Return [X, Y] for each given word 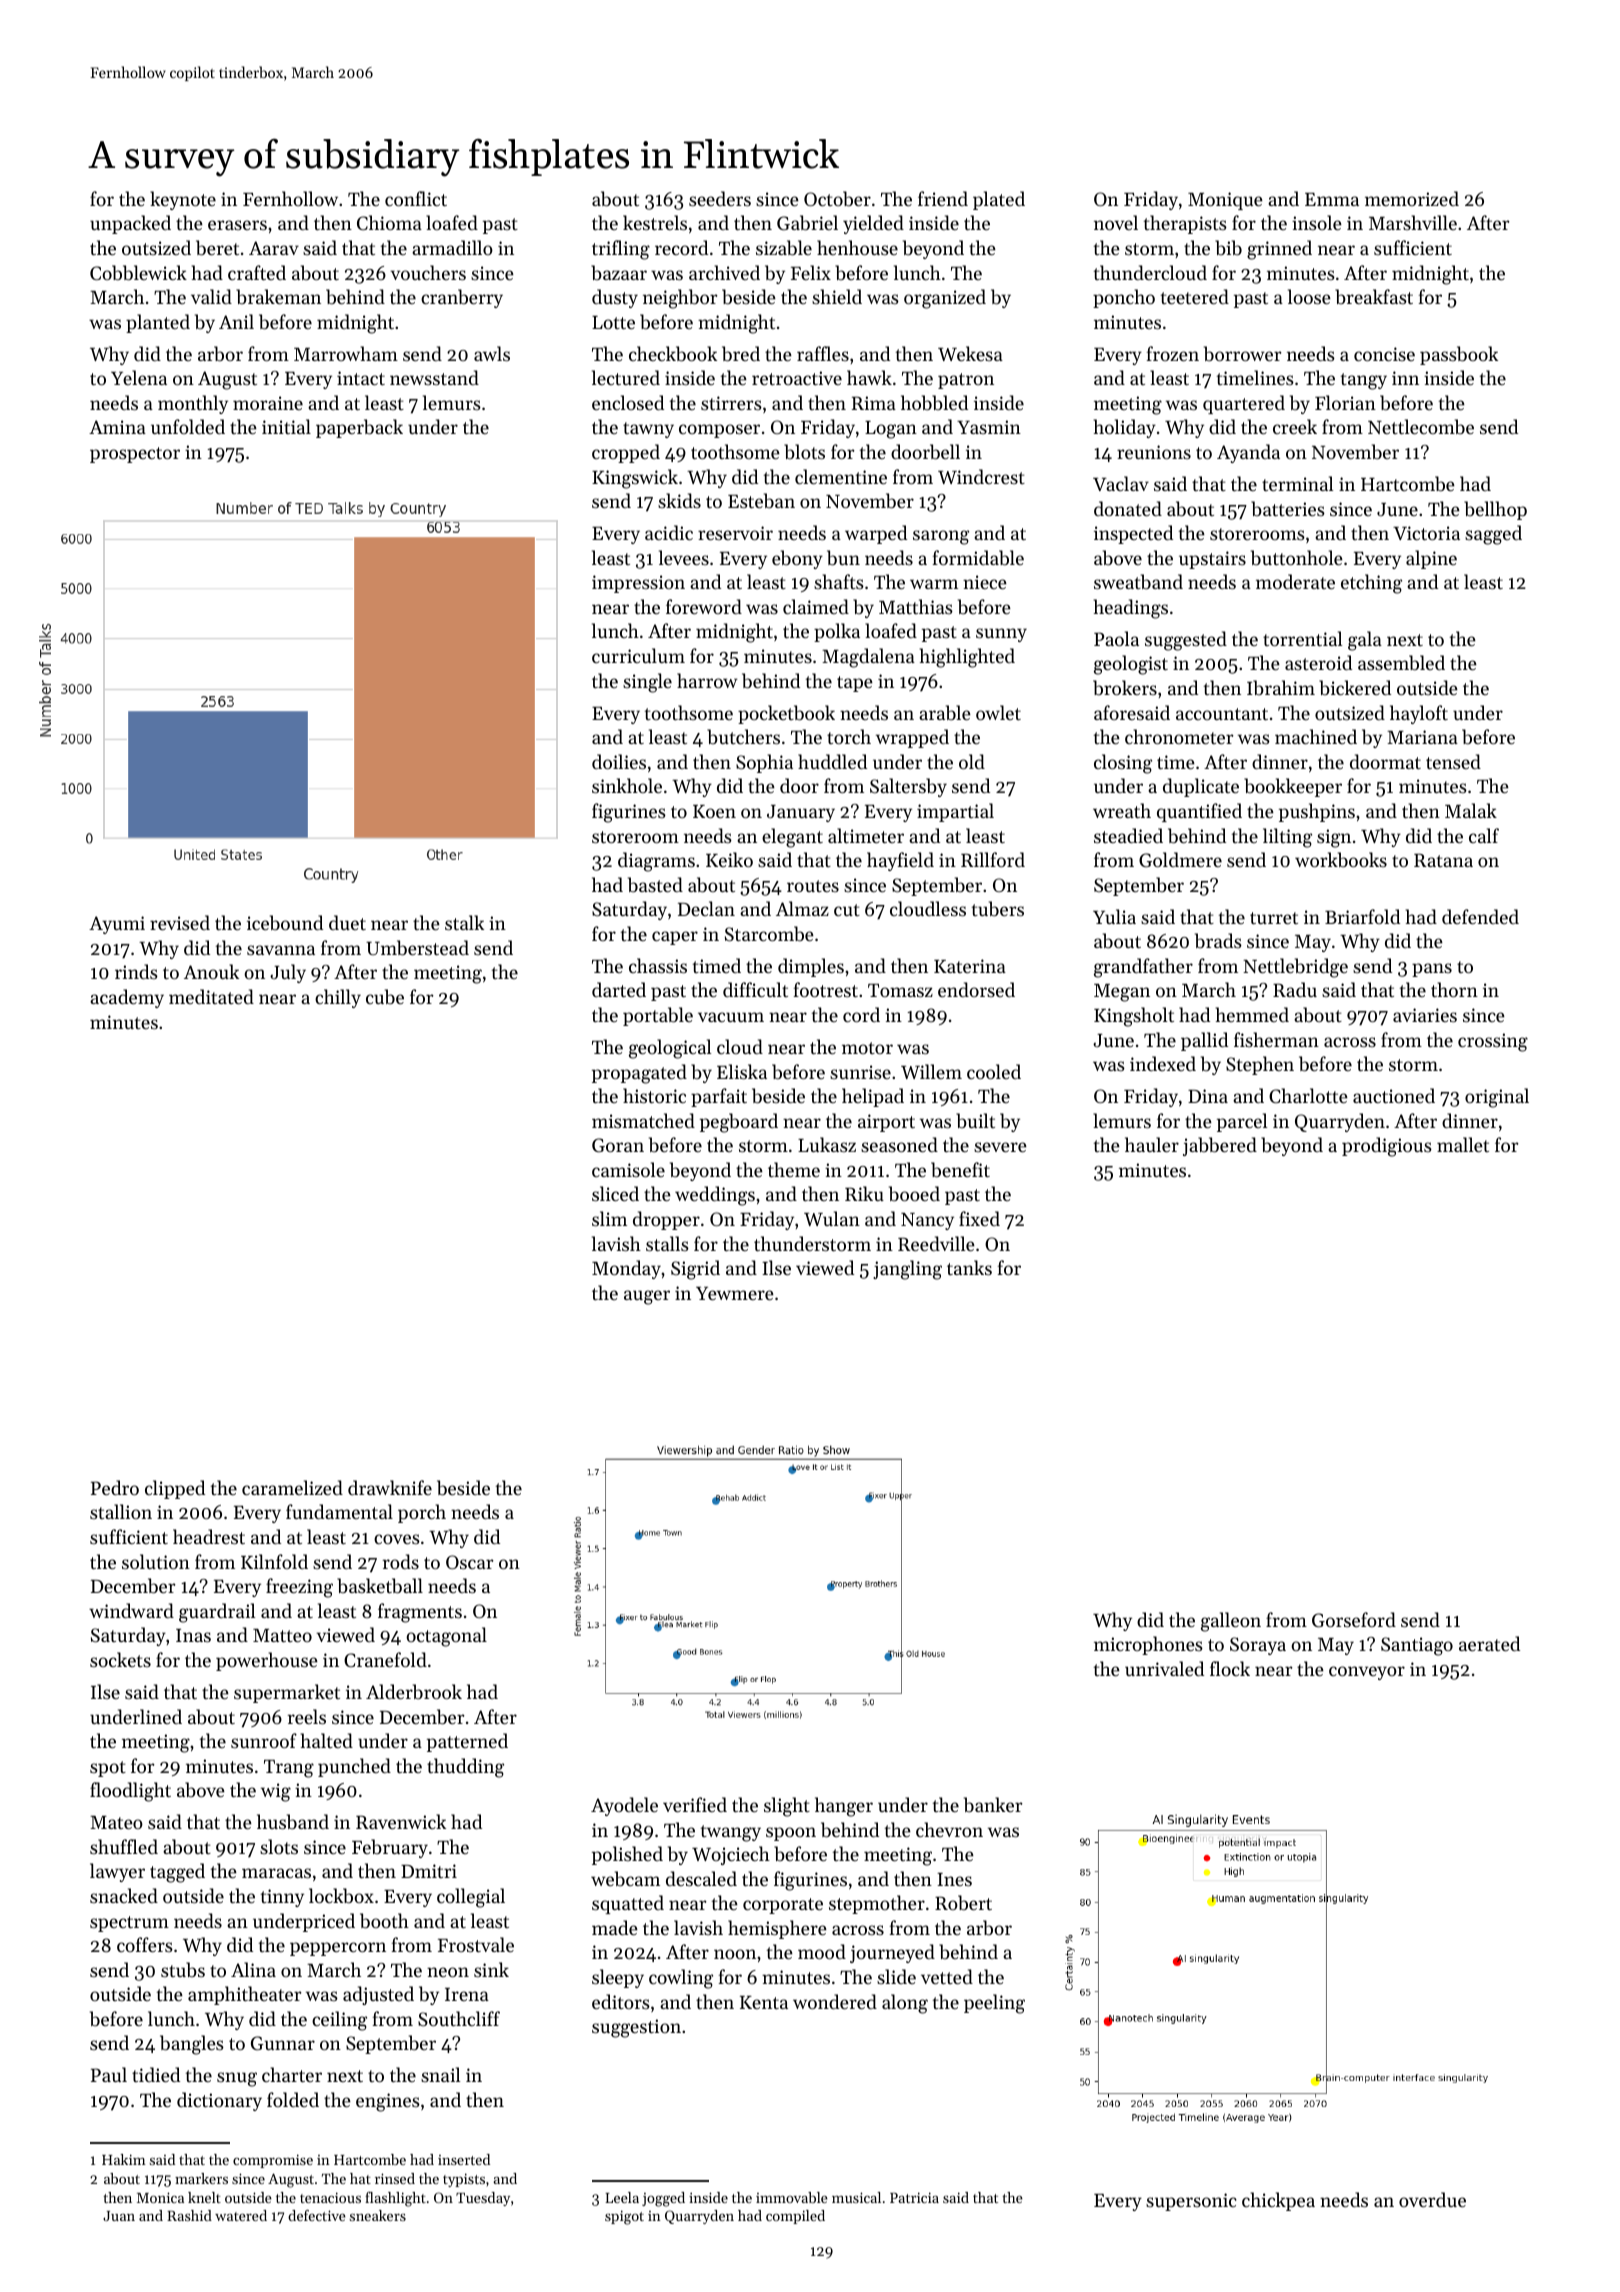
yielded [873, 224]
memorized [1412, 198]
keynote [183, 200]
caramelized [292, 1487]
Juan [119, 2216]
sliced [615, 1193]
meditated [211, 996]
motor [867, 1048]
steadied [1128, 835]
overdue [1432, 2199]
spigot [624, 2217]
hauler [1152, 1144]
